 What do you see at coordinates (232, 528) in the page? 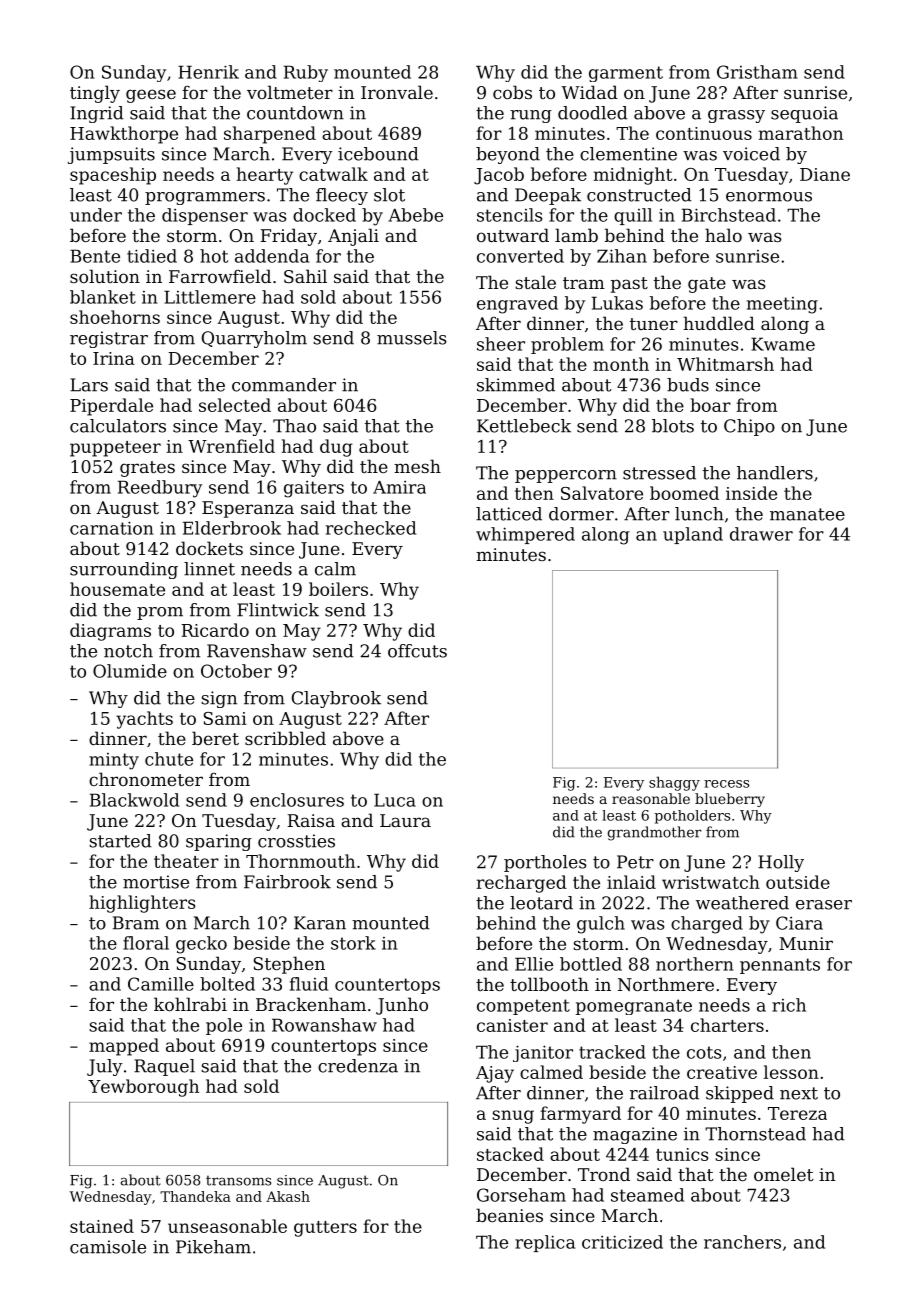
I see `Elderbrook` at bounding box center [232, 528].
